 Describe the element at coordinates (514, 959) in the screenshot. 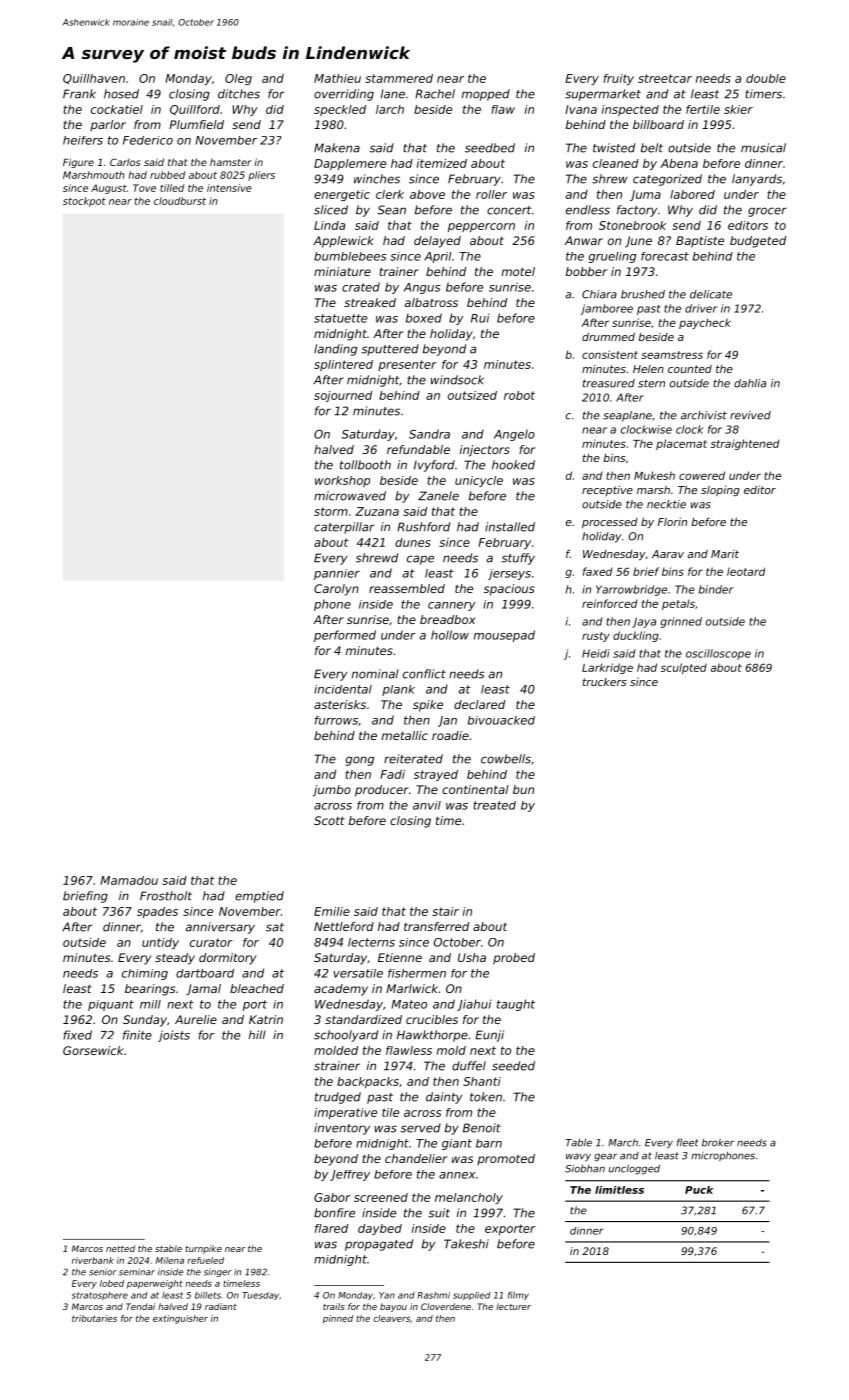

I see `probed` at that location.
